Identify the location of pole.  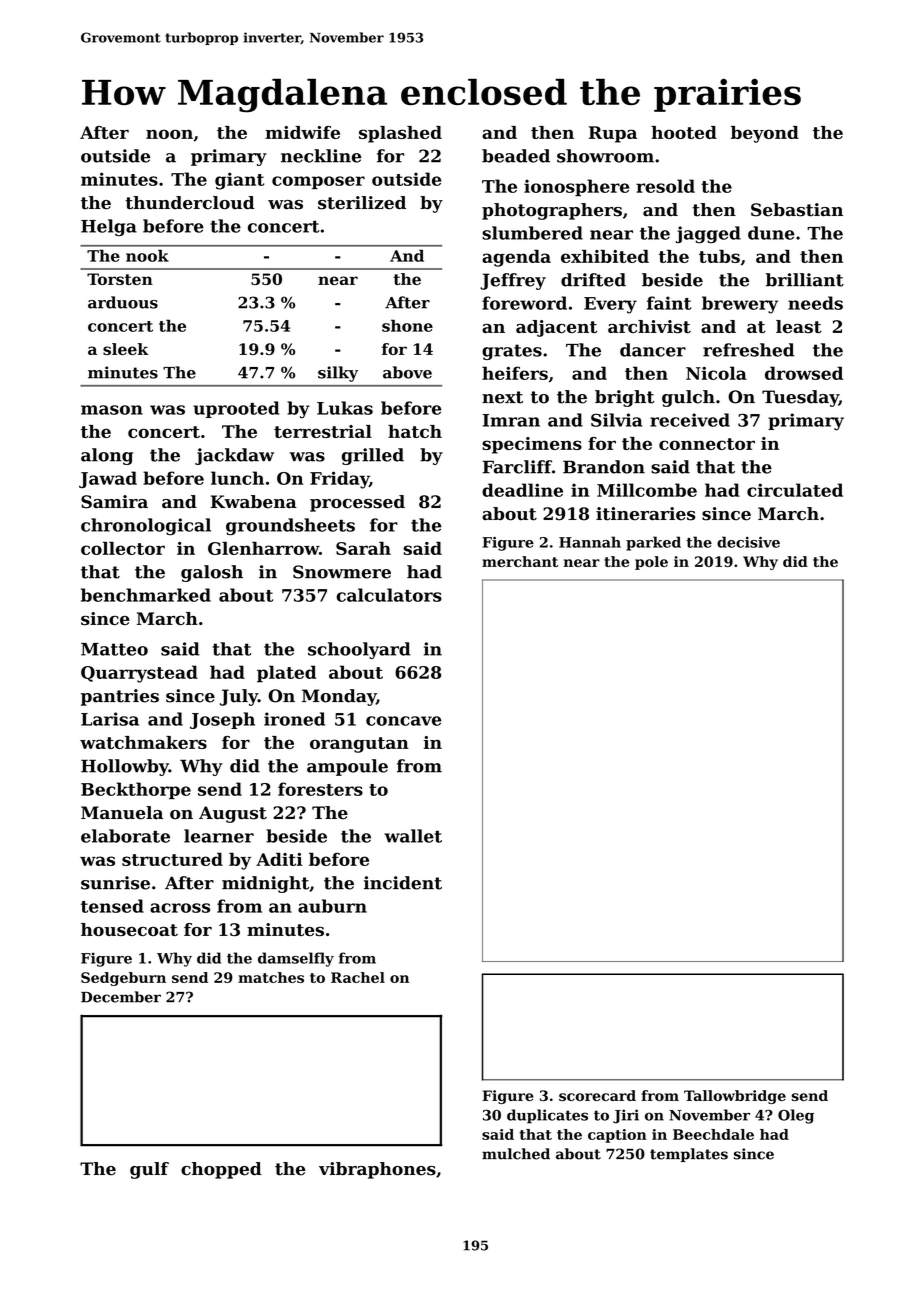
(651, 563).
